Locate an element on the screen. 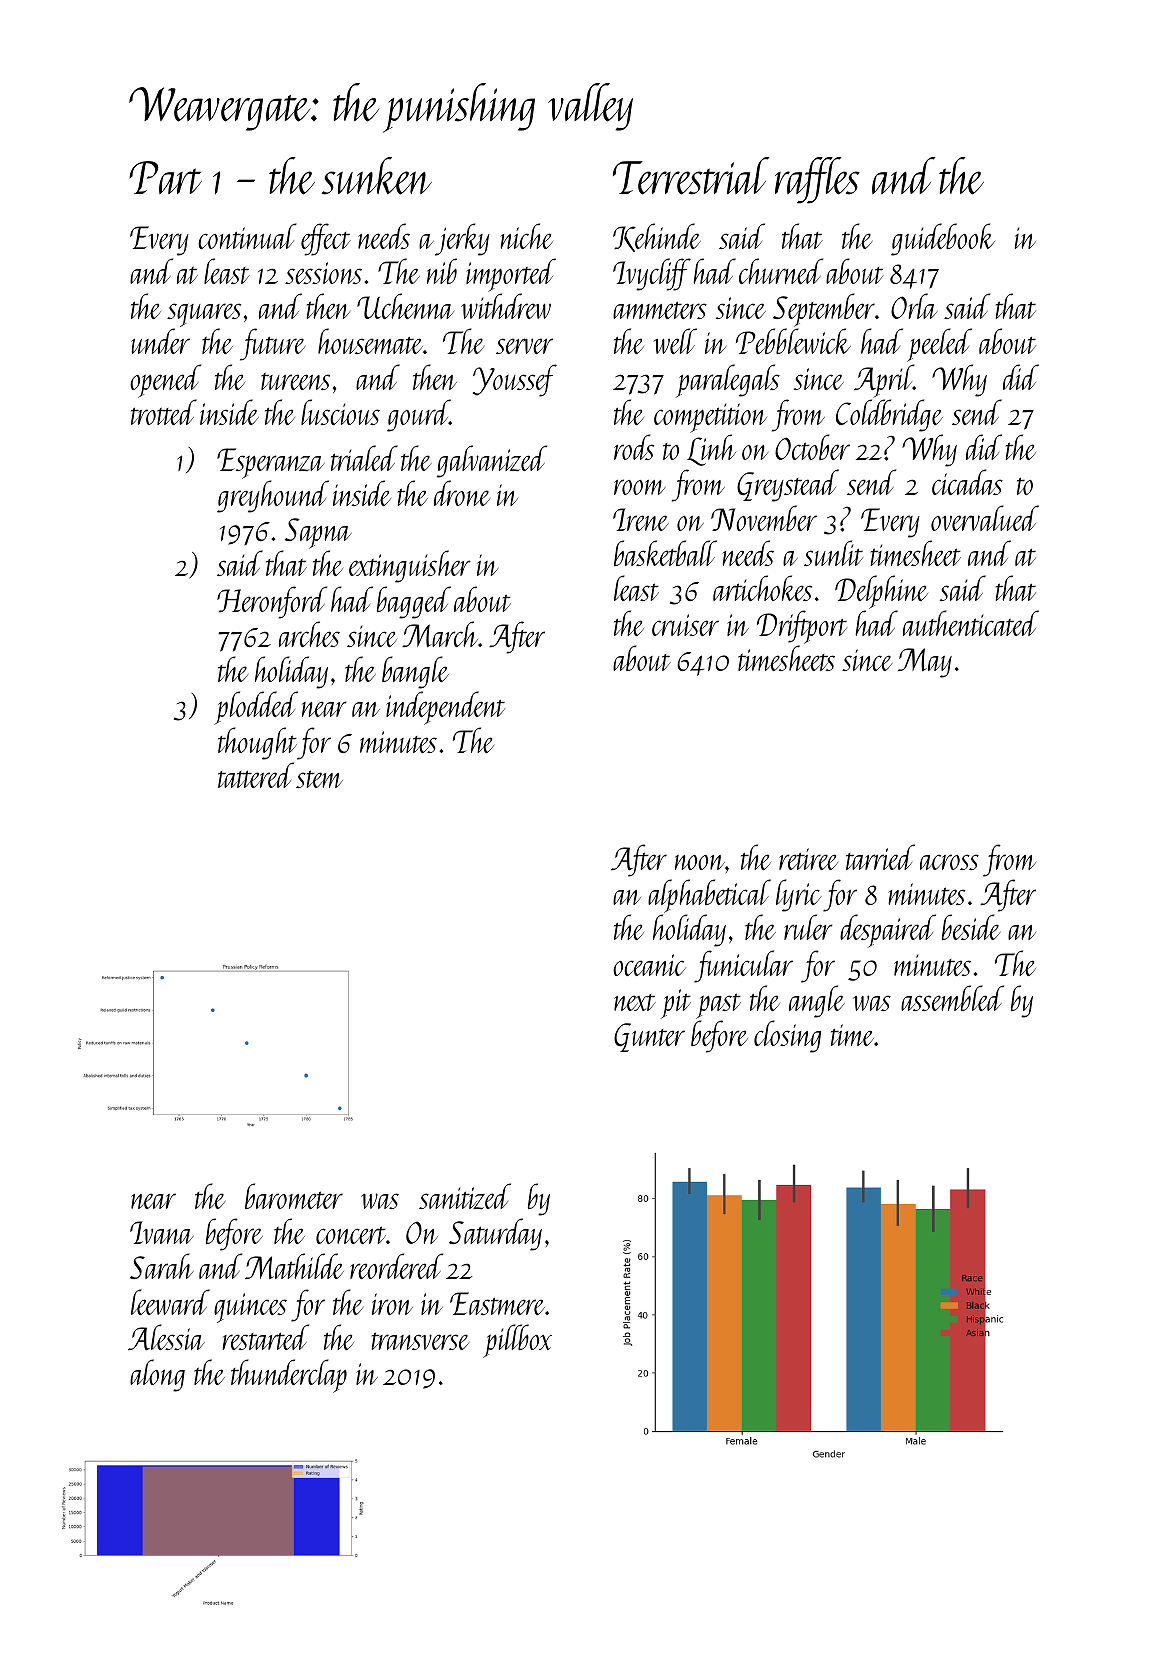 This screenshot has height=1654, width=1165. Terrestrial is located at coordinates (691, 176).
